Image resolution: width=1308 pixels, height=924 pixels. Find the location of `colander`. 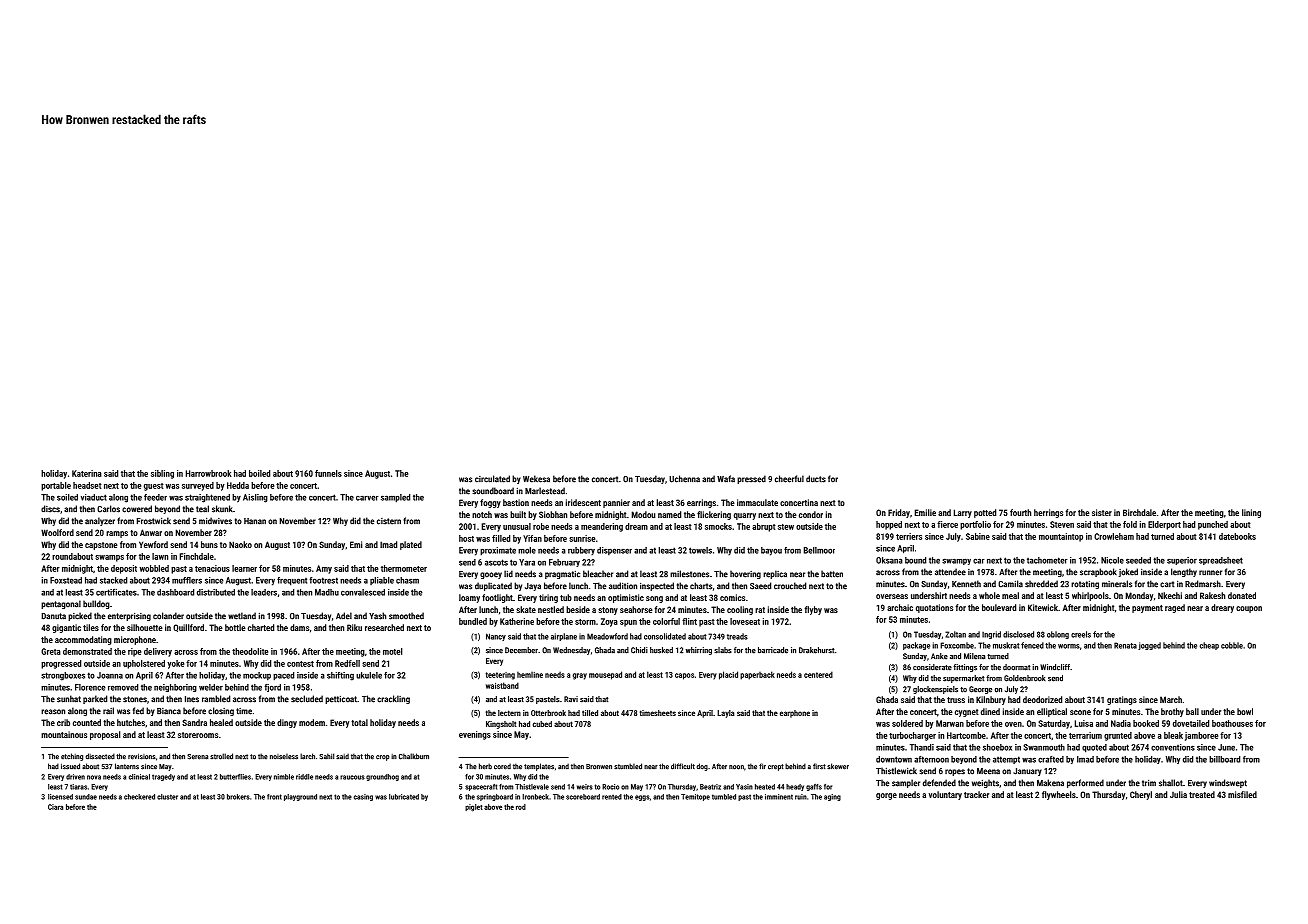

colander is located at coordinates (168, 616).
